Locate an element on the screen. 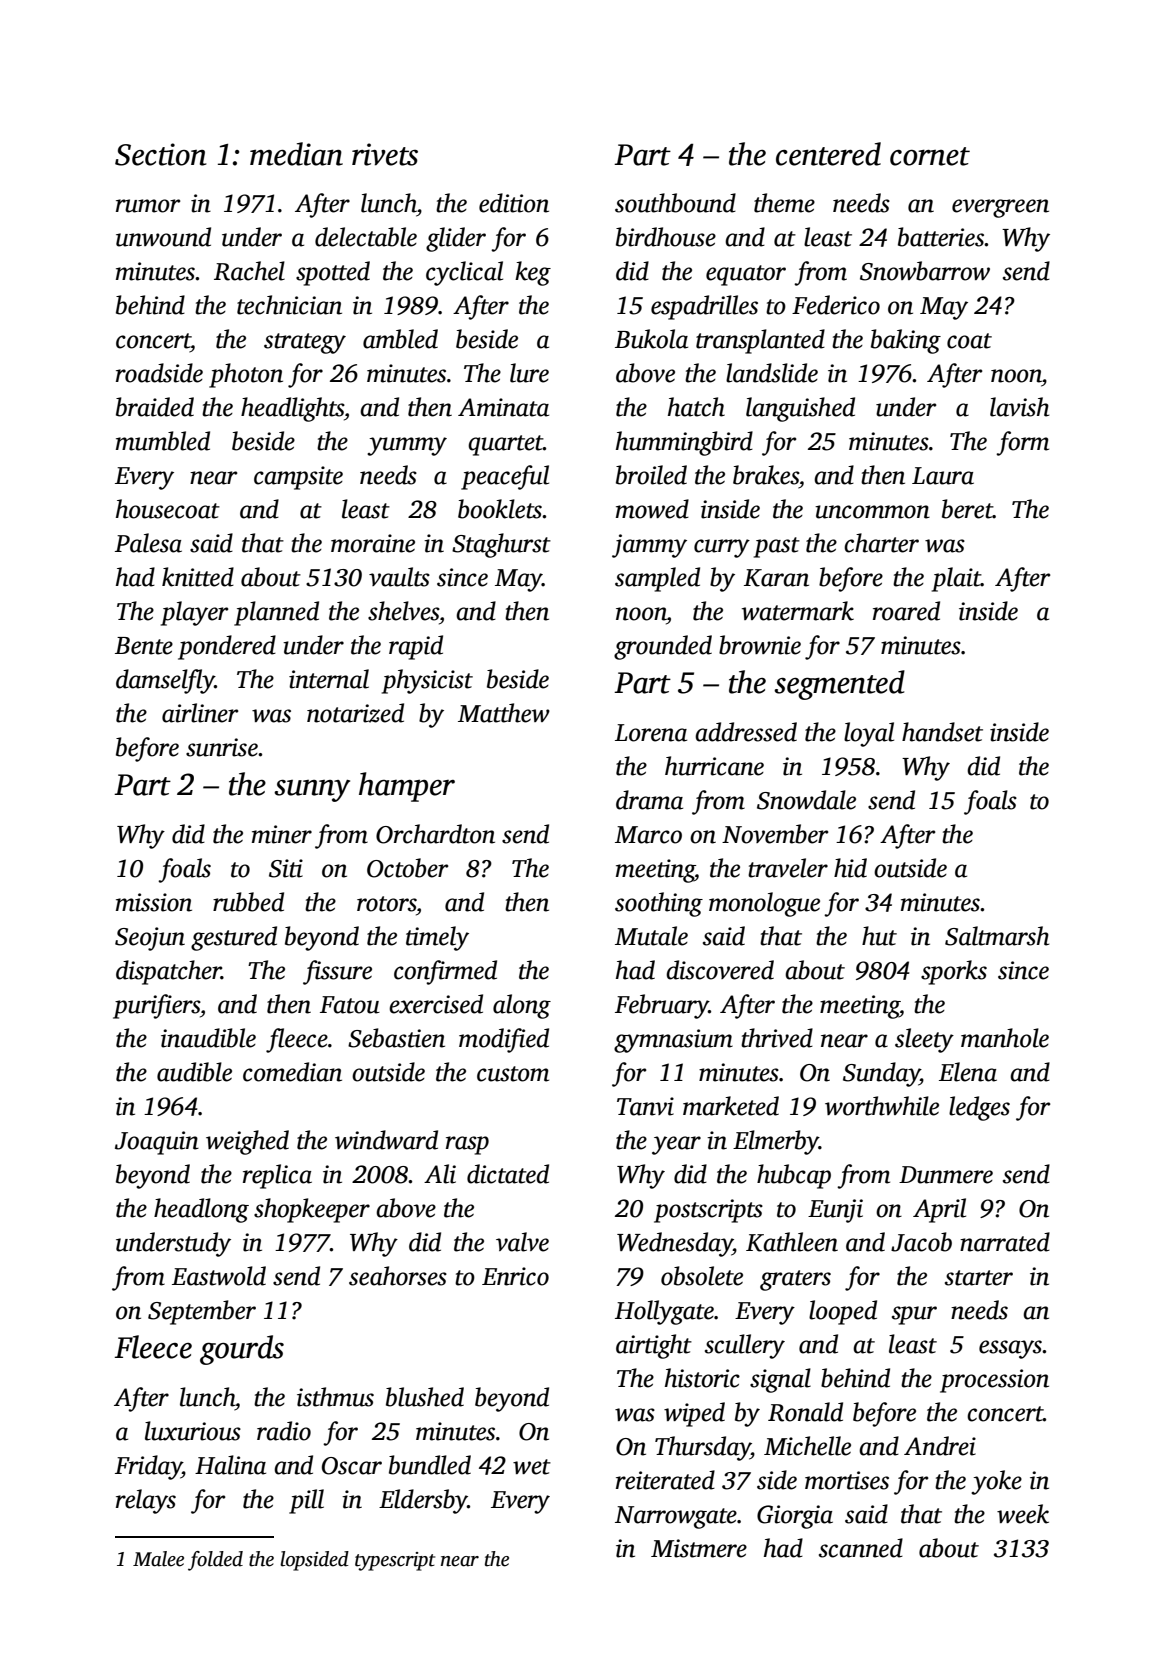  gourds is located at coordinates (242, 1350).
